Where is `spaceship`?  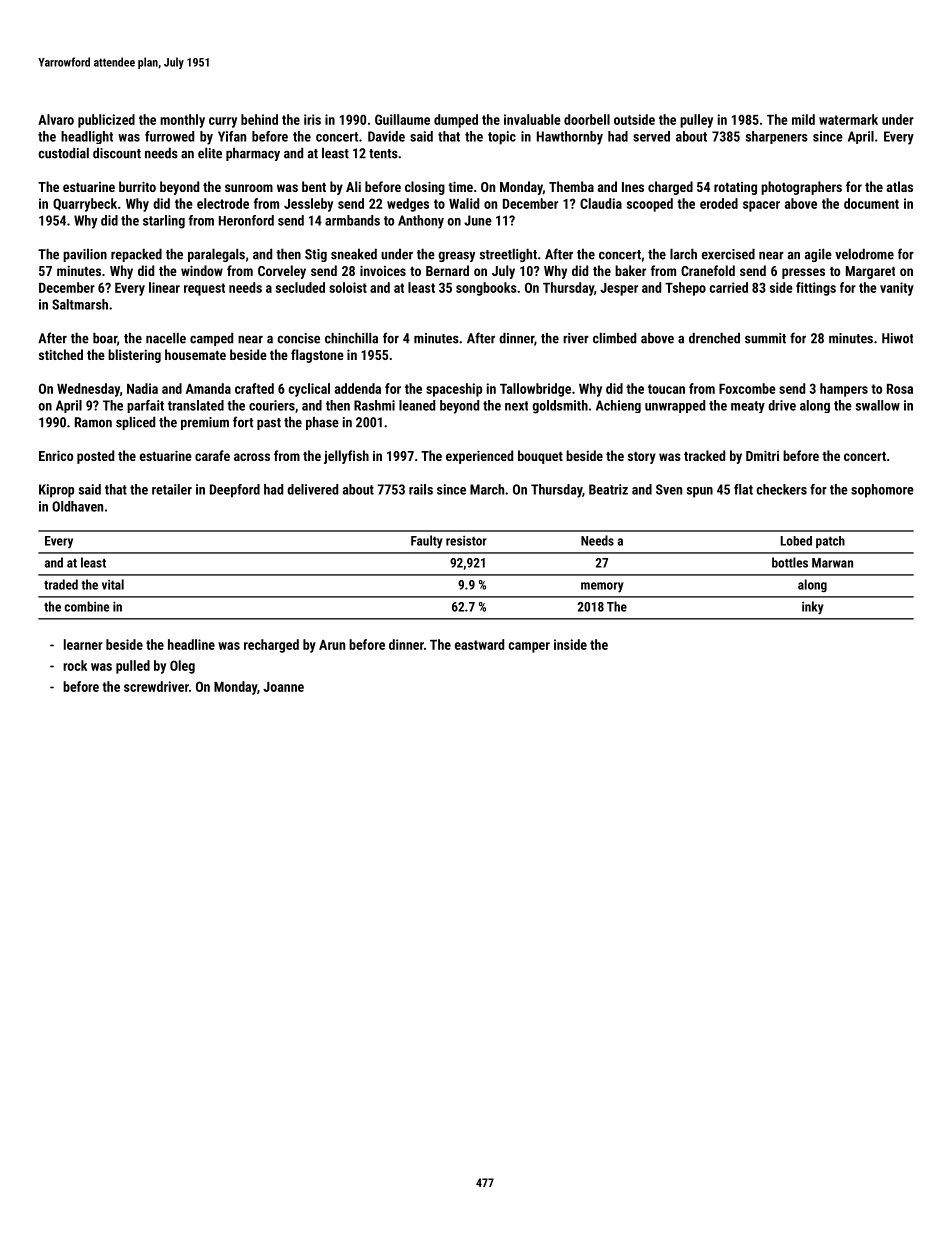 spaceship is located at coordinates (454, 390).
